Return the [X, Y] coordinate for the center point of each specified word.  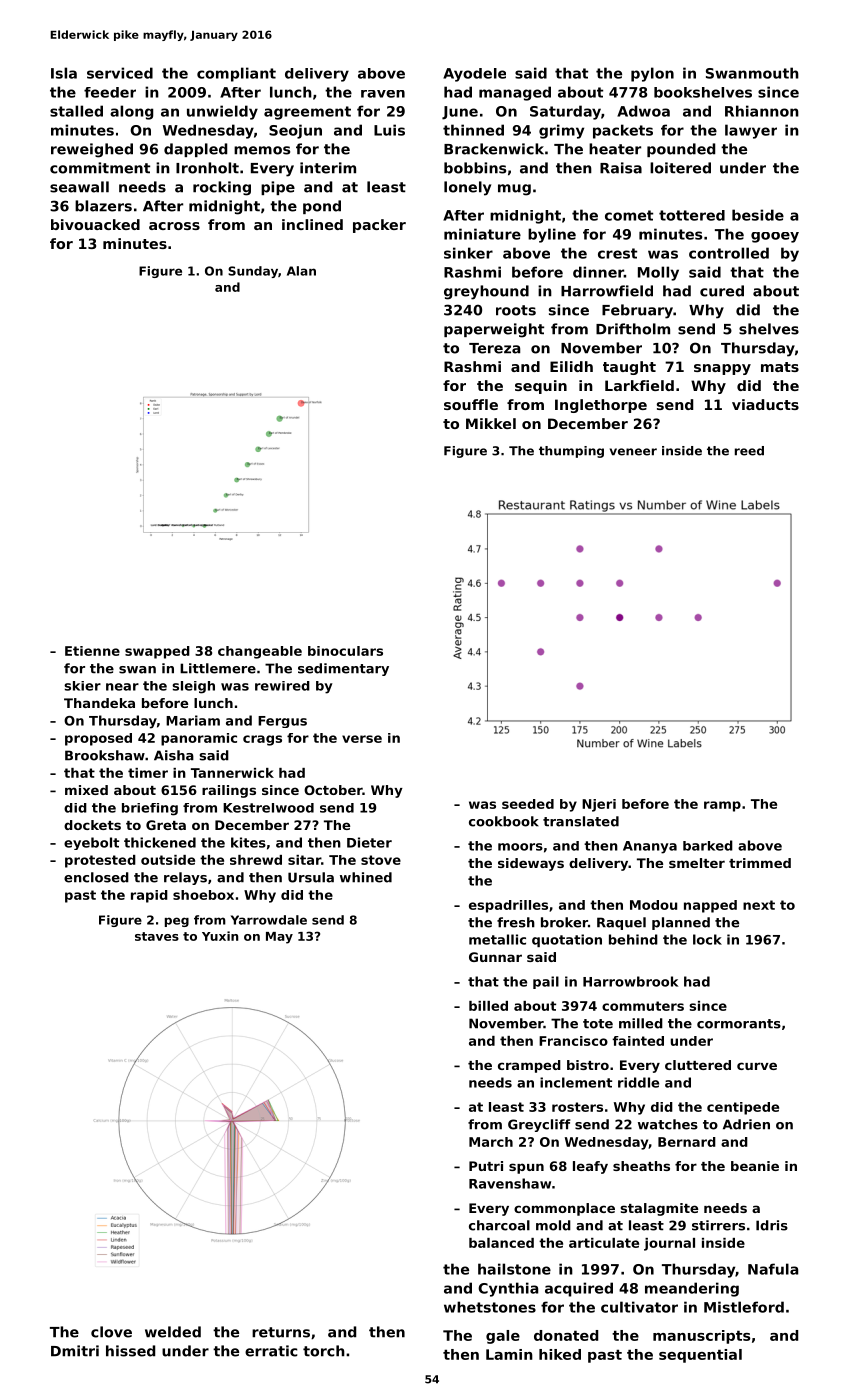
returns [281, 1332]
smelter [697, 863]
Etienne [92, 651]
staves [157, 936]
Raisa [621, 168]
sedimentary [343, 669]
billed [488, 1006]
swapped [157, 652]
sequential [700, 1356]
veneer [633, 452]
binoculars [345, 651]
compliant [236, 74]
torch [324, 1351]
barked [708, 845]
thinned [473, 130]
